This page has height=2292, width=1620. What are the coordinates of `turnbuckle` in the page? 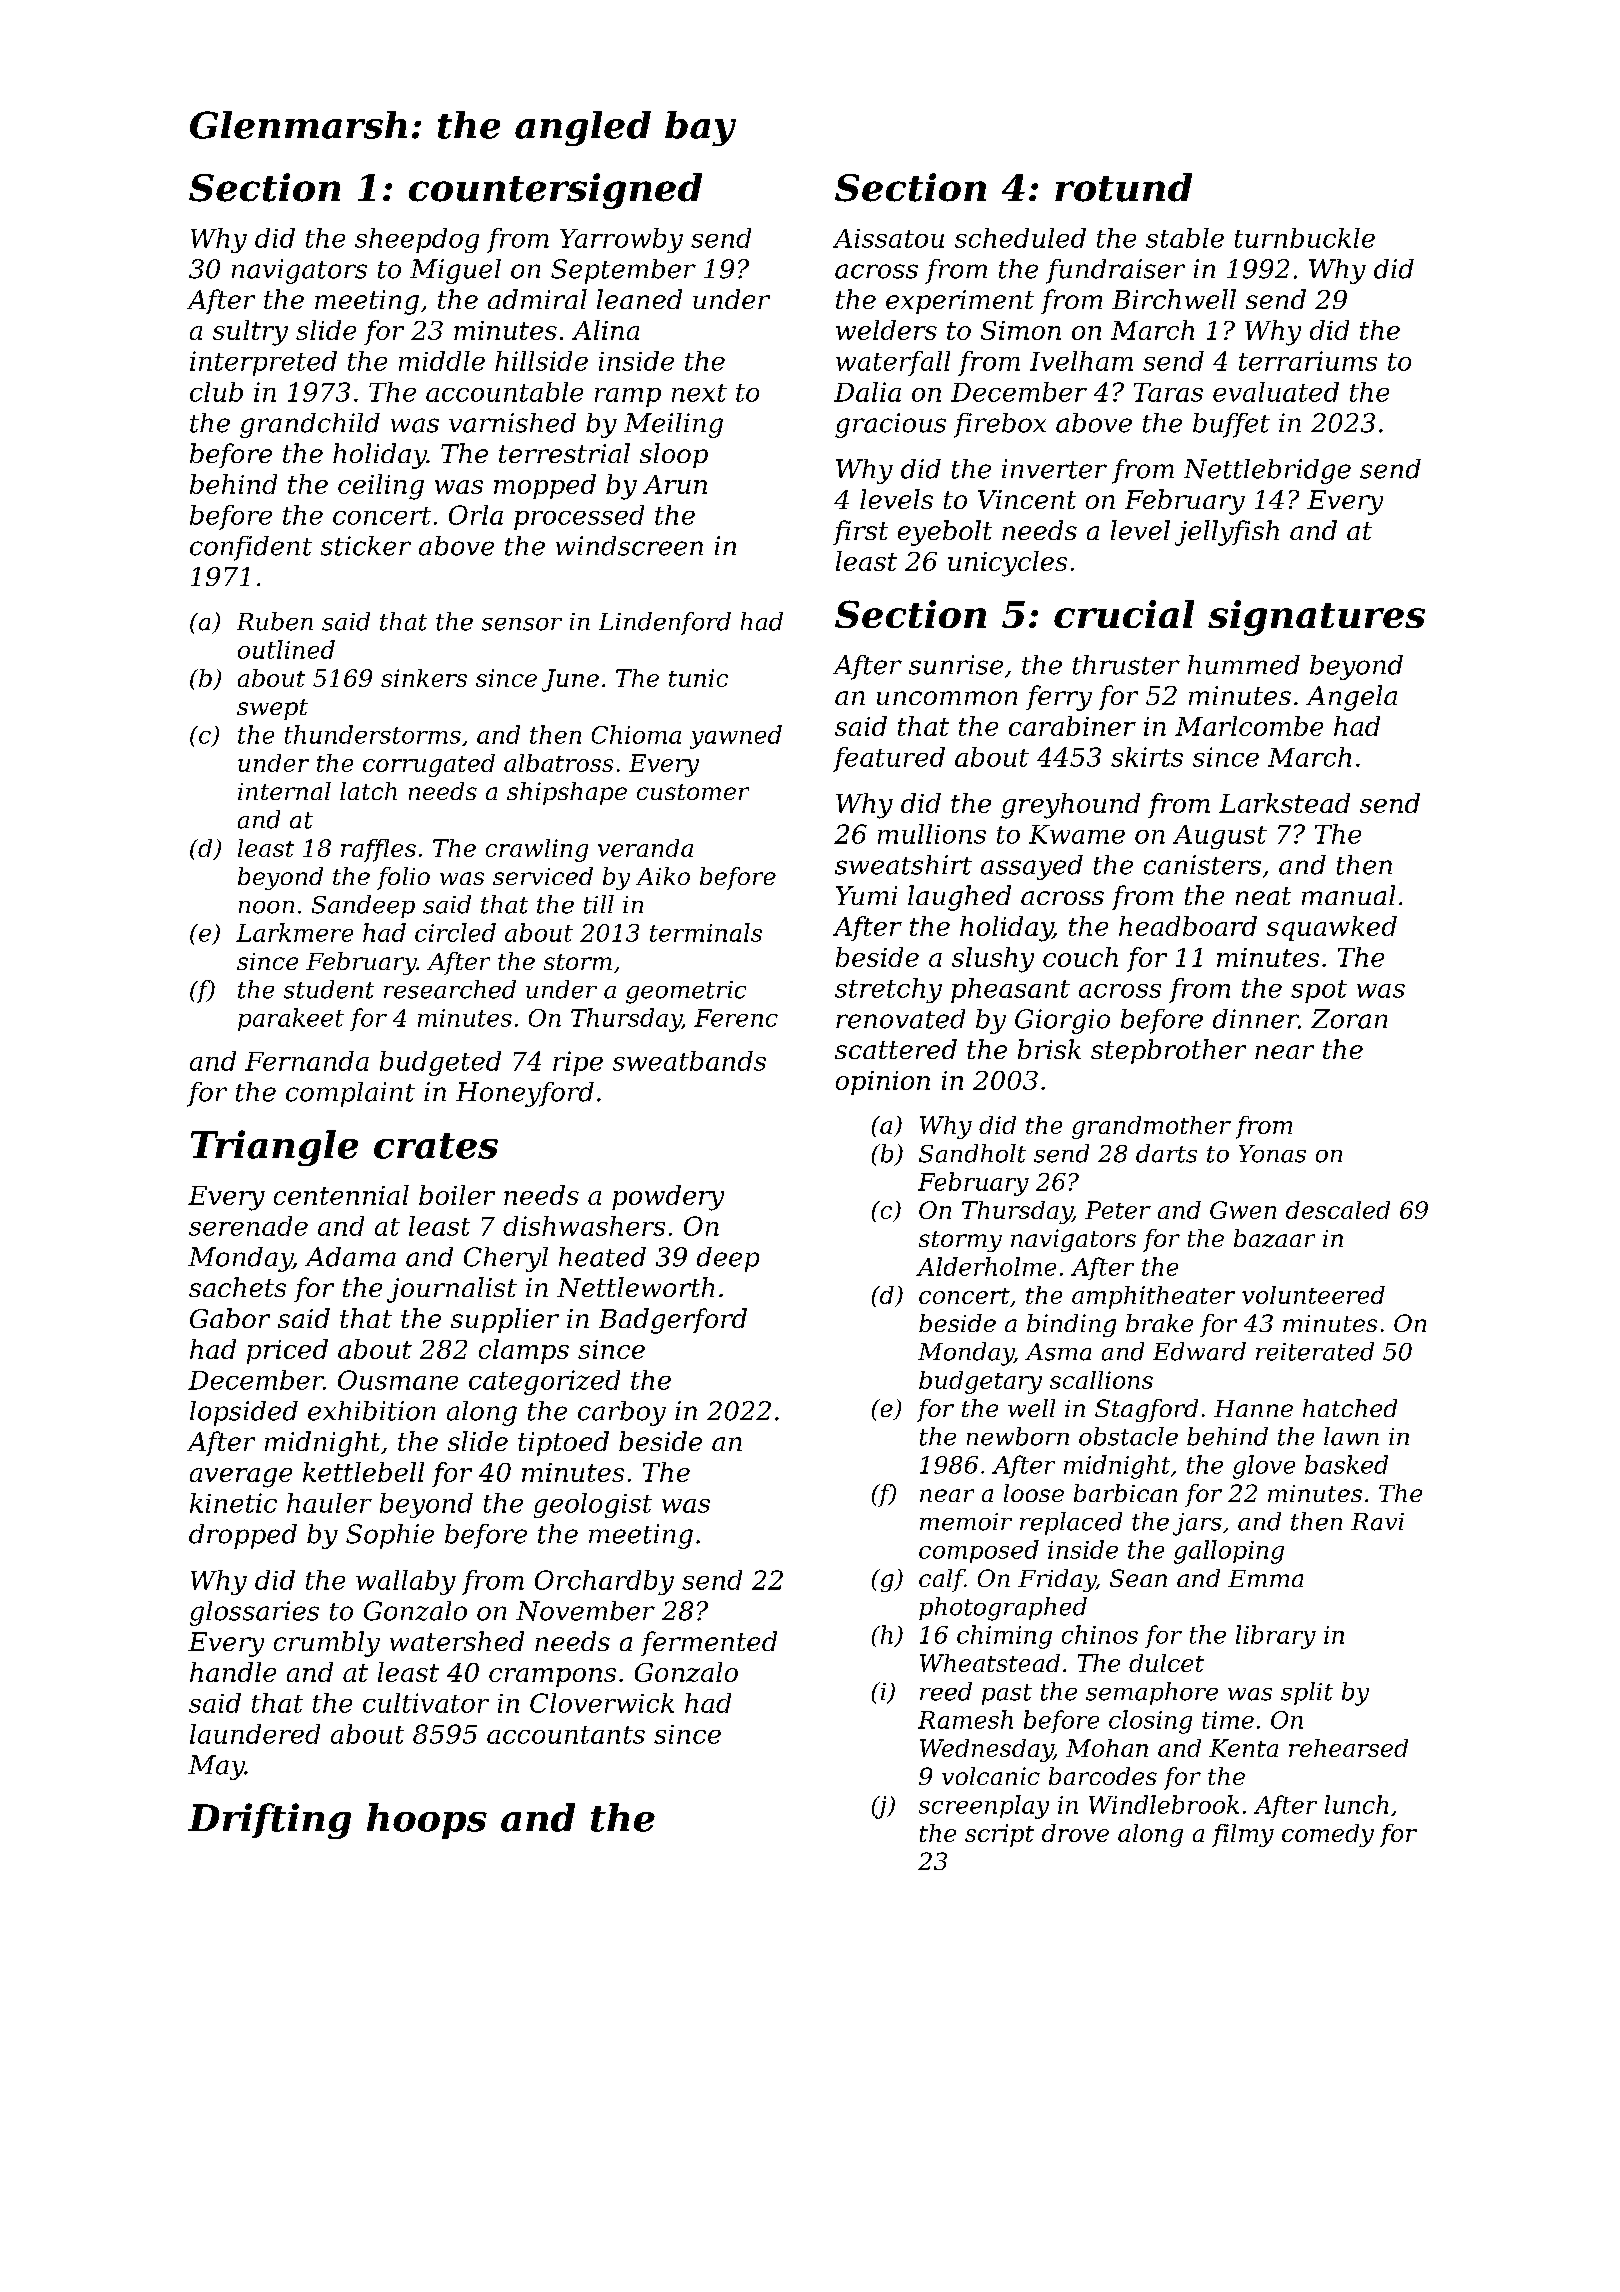 It's located at (1305, 238).
